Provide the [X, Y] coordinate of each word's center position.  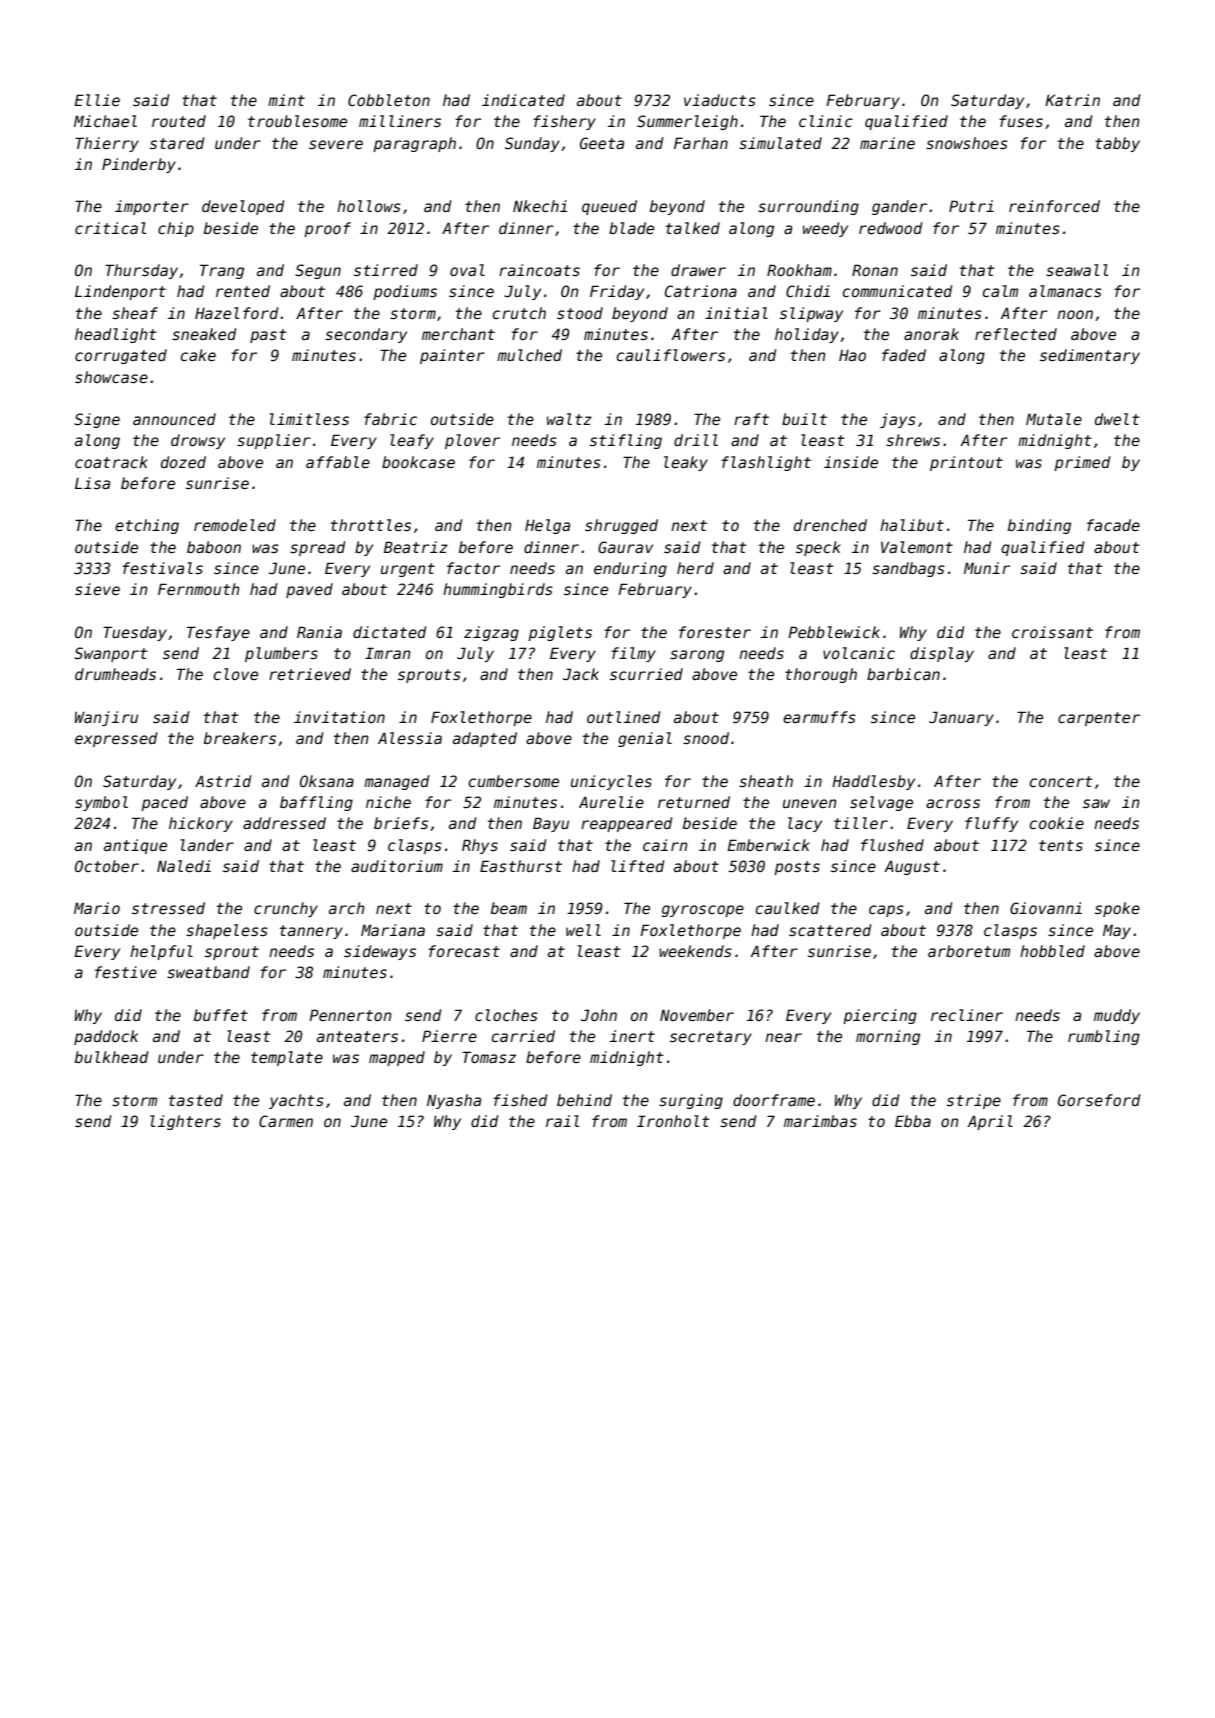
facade [1113, 525]
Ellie [97, 100]
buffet [221, 1015]
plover [472, 441]
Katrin [1072, 100]
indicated [523, 100]
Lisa [92, 483]
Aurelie [611, 802]
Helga [547, 526]
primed [1082, 463]
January [961, 718]
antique [135, 846]
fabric [390, 419]
